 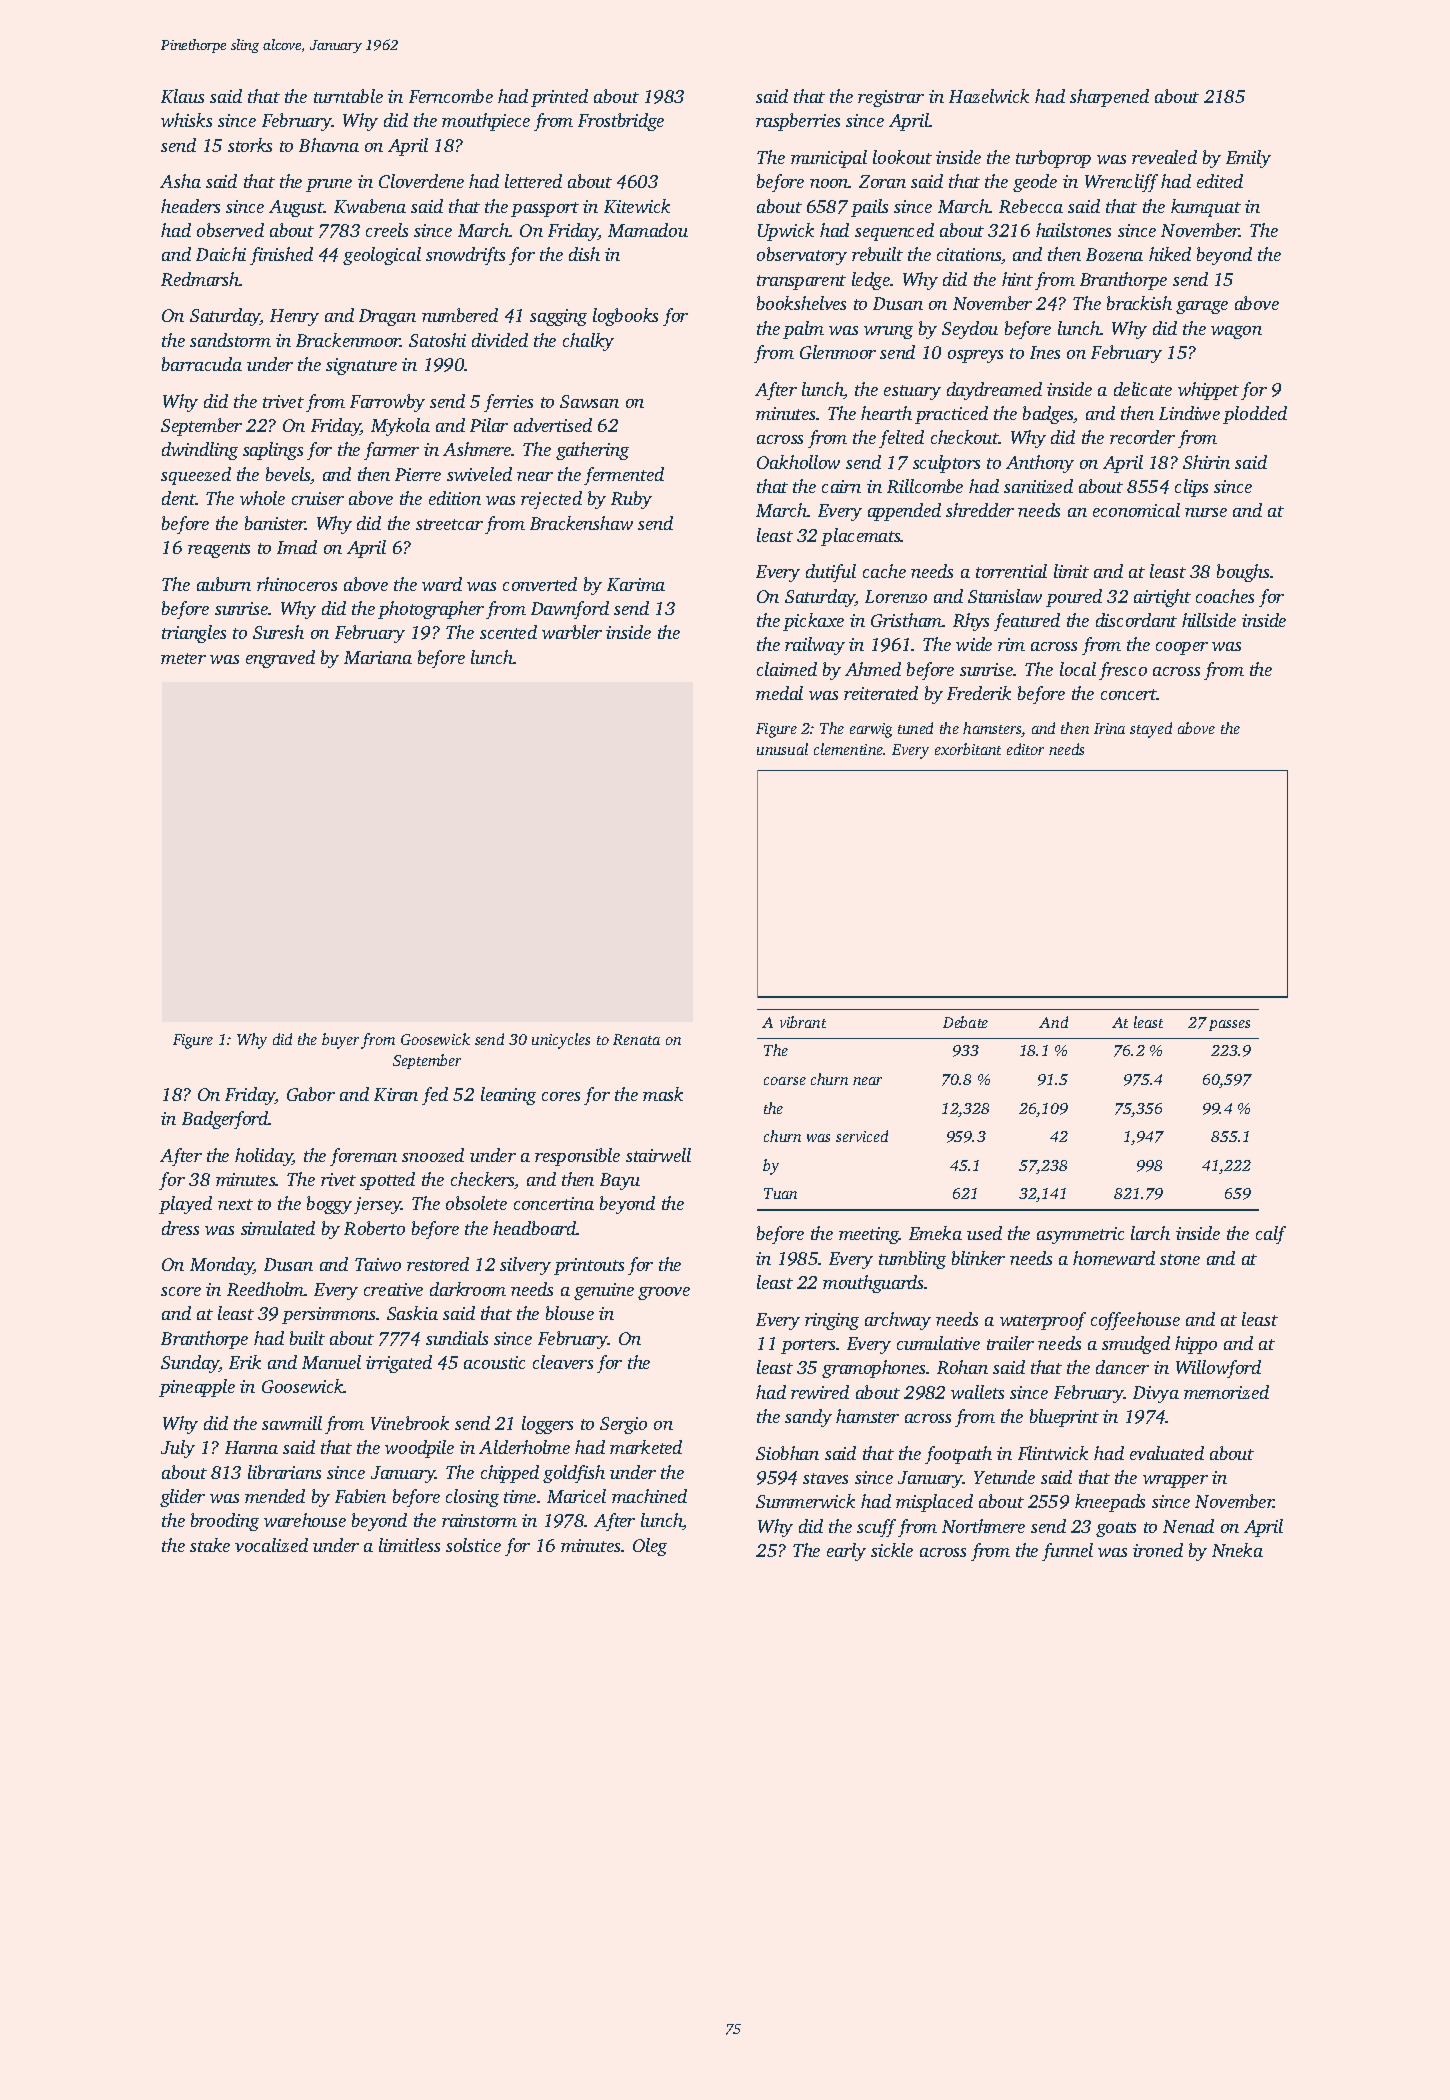 What do you see at coordinates (473, 1545) in the screenshot?
I see `solstice` at bounding box center [473, 1545].
